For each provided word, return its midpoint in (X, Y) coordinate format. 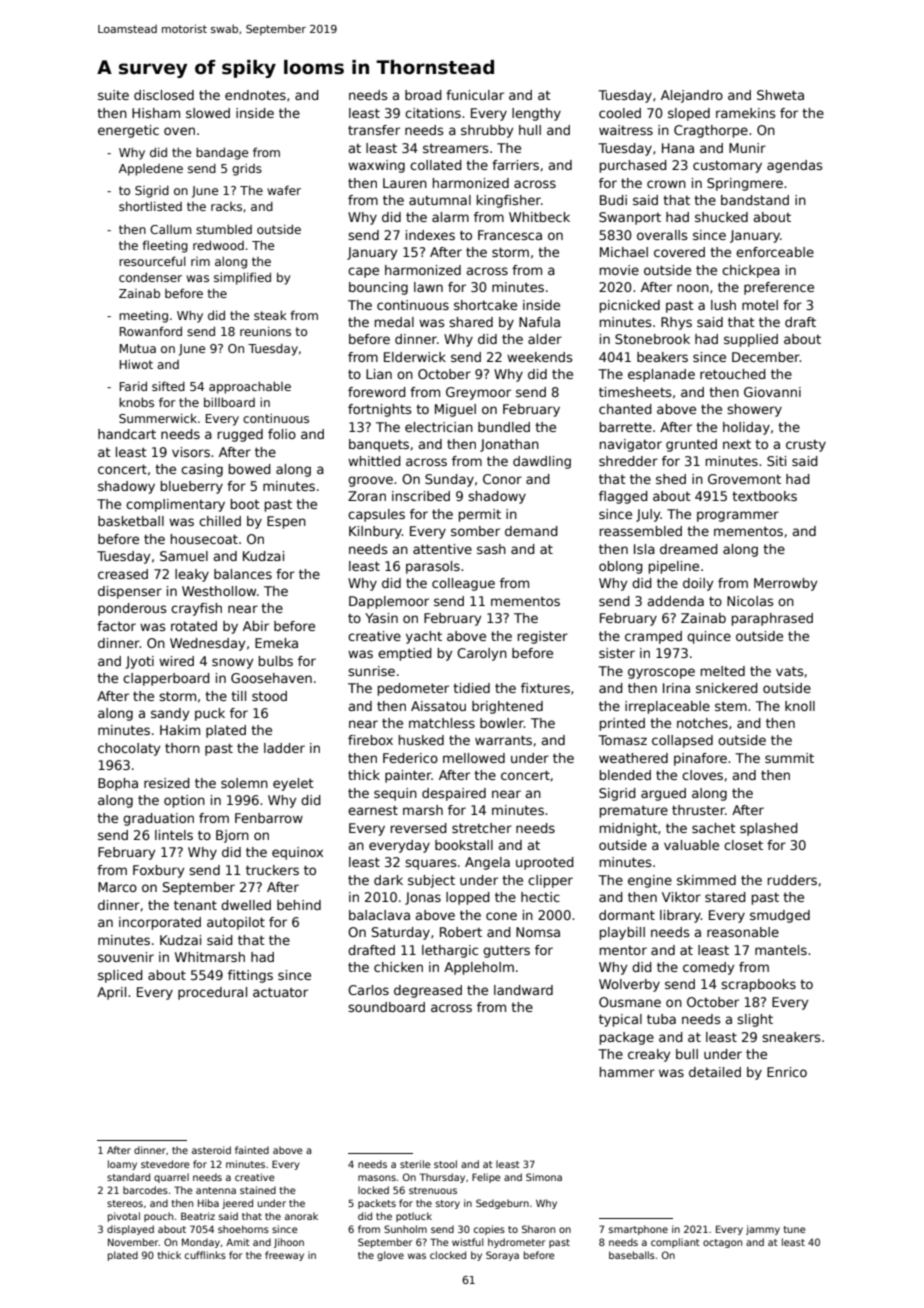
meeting (143, 317)
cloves (702, 775)
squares (431, 864)
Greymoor (478, 393)
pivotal (124, 1217)
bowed (250, 469)
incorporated (160, 923)
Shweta (780, 95)
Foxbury (158, 871)
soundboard (386, 1007)
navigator (631, 445)
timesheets (635, 392)
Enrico (787, 1072)
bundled (504, 427)
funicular (475, 95)
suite (113, 95)
